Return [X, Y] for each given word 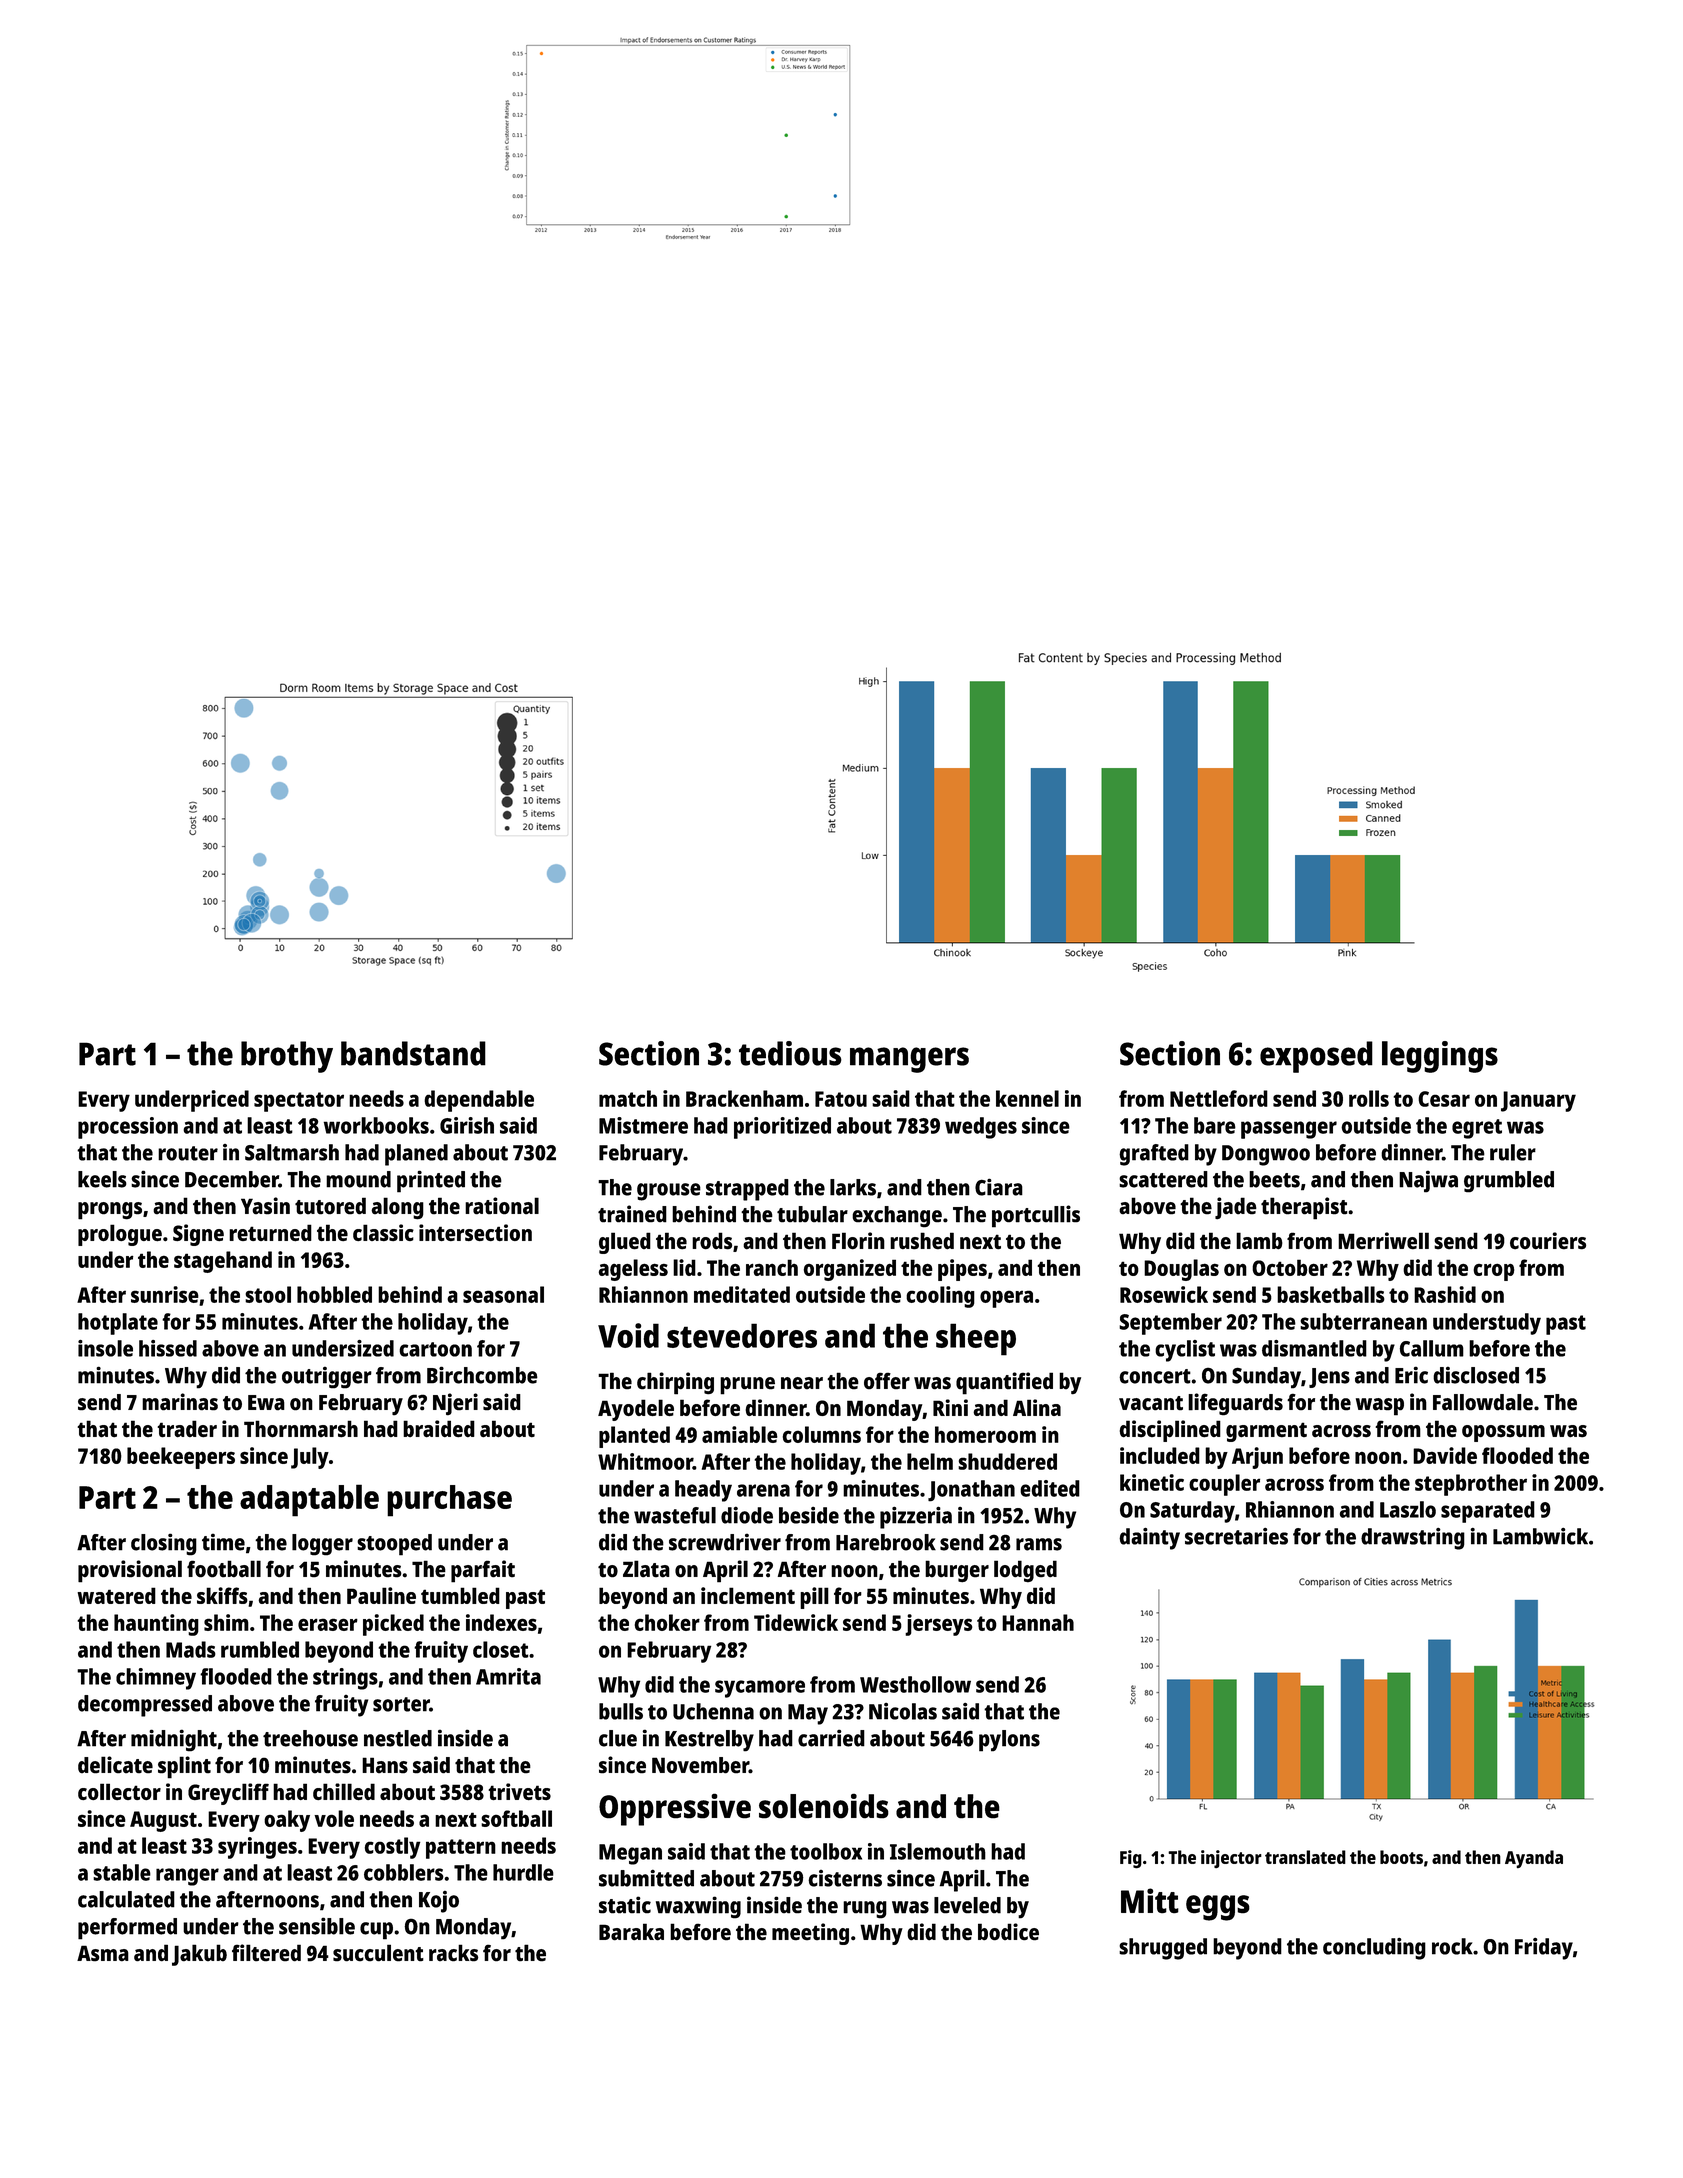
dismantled [1314, 1348]
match [628, 1098]
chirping [675, 1383]
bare [1215, 1125]
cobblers [404, 1872]
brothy [287, 1057]
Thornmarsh [301, 1429]
